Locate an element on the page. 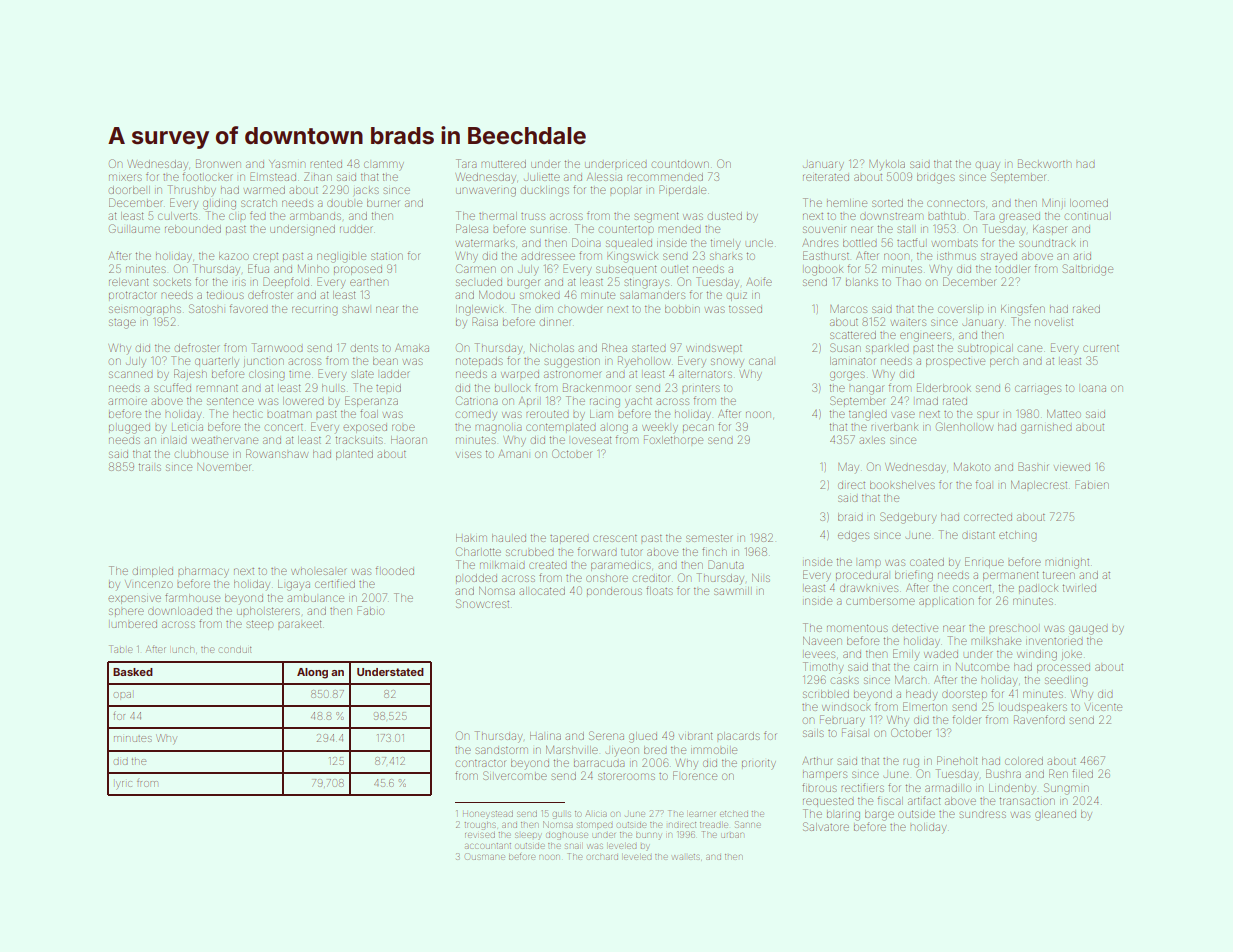  pharmacy is located at coordinates (203, 572).
